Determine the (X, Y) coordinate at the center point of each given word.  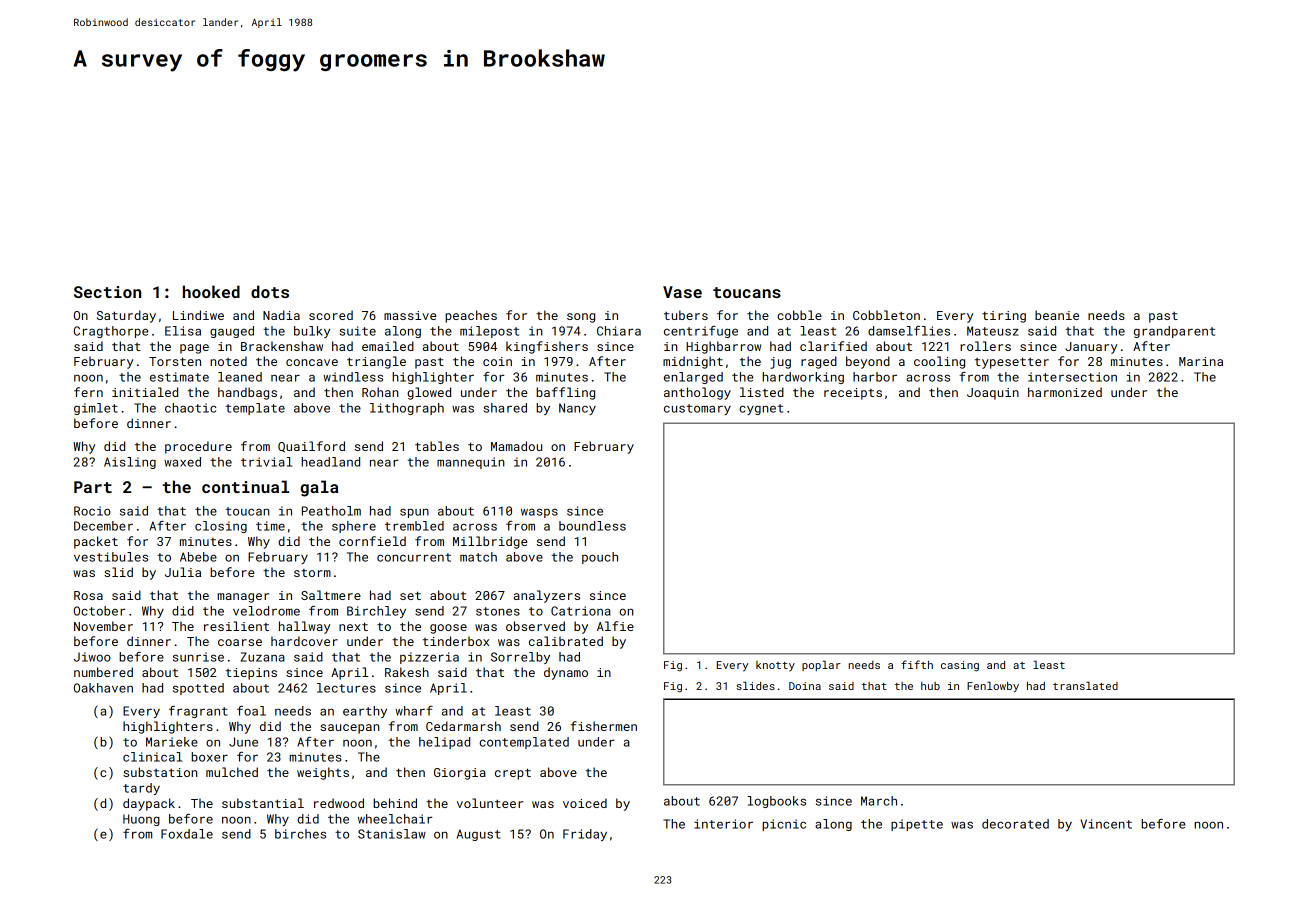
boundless (592, 526)
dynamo (566, 673)
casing (960, 666)
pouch (600, 558)
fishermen (603, 726)
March (879, 801)
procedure (198, 447)
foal (251, 711)
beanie (1057, 315)
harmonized (1065, 392)
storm (312, 573)
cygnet (761, 409)
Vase (682, 292)
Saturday (126, 316)
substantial (263, 803)
